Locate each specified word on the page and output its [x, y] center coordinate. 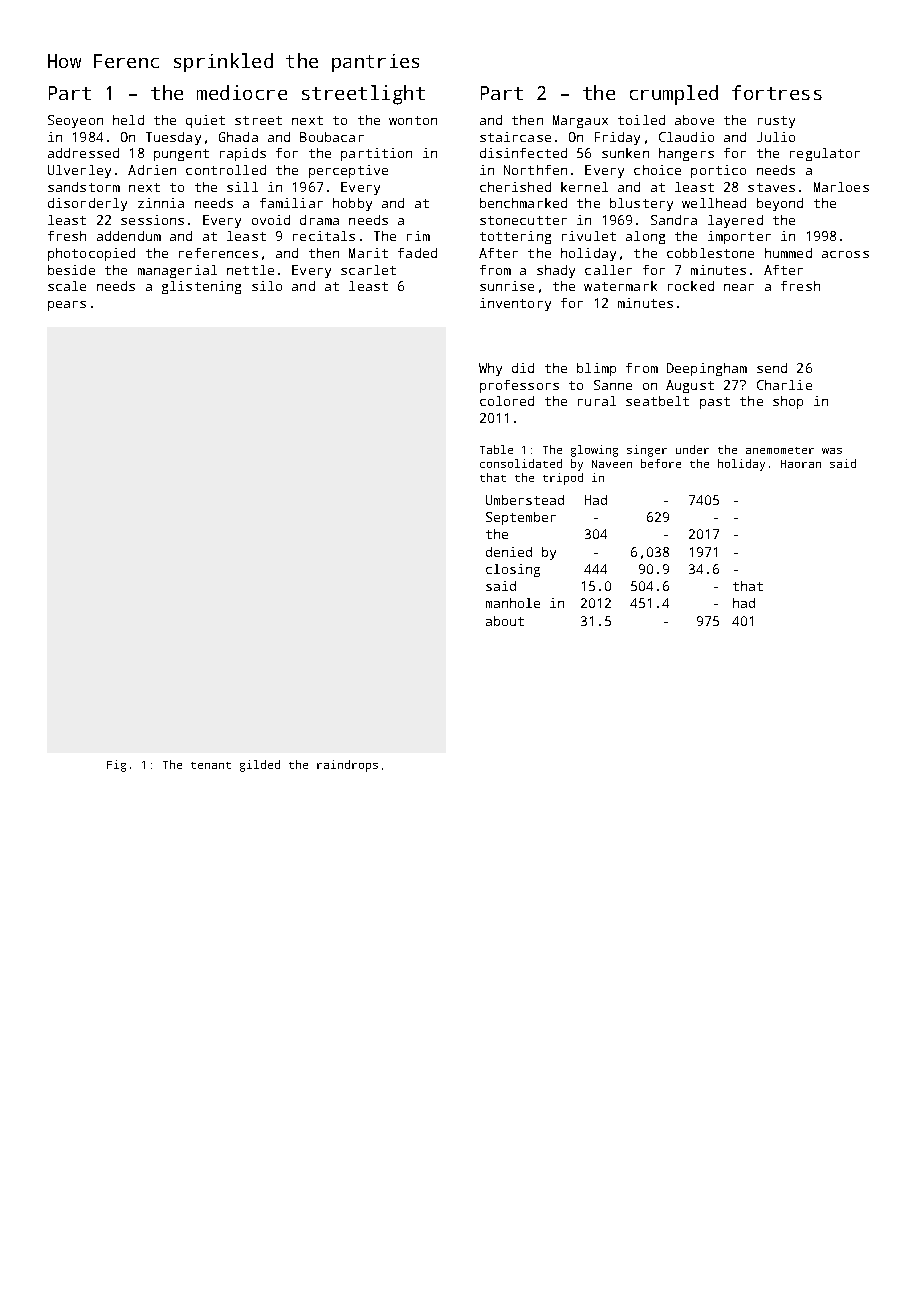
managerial [177, 271]
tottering [515, 237]
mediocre [242, 92]
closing [513, 570]
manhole [513, 603]
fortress [777, 92]
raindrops [347, 766]
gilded [260, 766]
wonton [413, 120]
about [505, 621]
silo [267, 286]
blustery [641, 204]
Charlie [784, 385]
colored [507, 401]
